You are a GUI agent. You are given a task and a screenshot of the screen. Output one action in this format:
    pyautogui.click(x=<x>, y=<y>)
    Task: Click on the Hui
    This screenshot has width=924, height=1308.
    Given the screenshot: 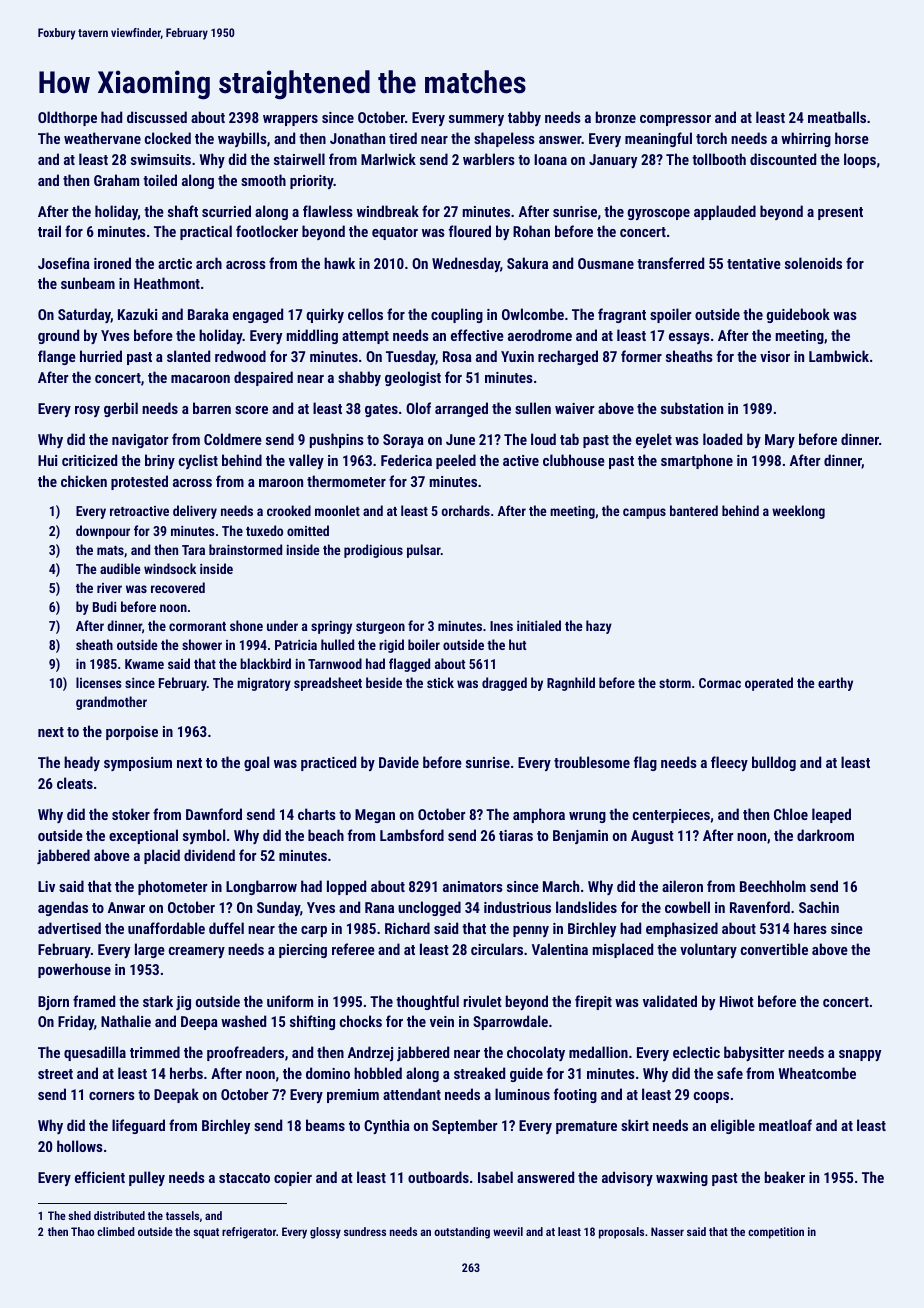 What is the action you would take?
    pyautogui.click(x=47, y=460)
